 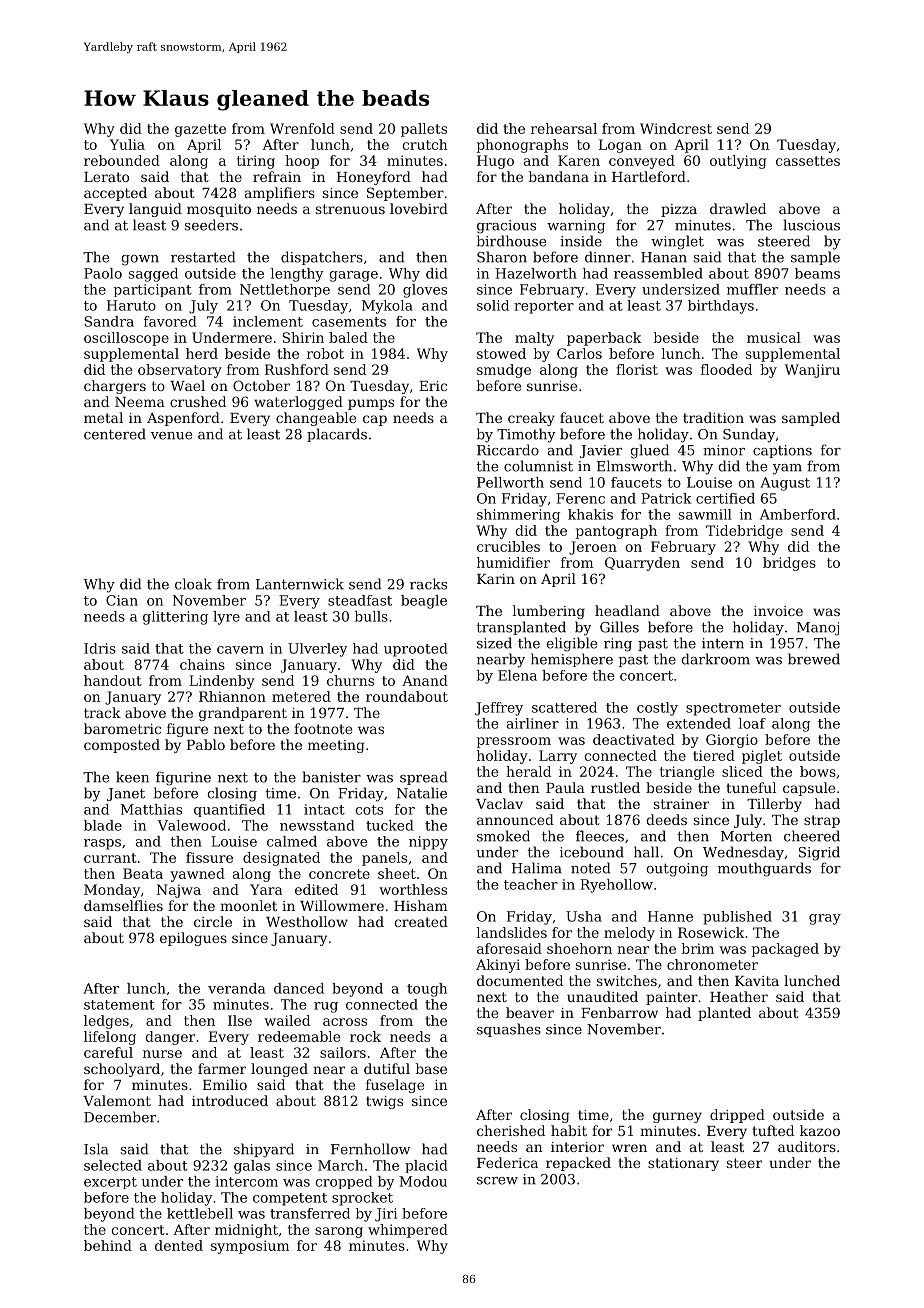 I want to click on Carlos, so click(x=579, y=353).
